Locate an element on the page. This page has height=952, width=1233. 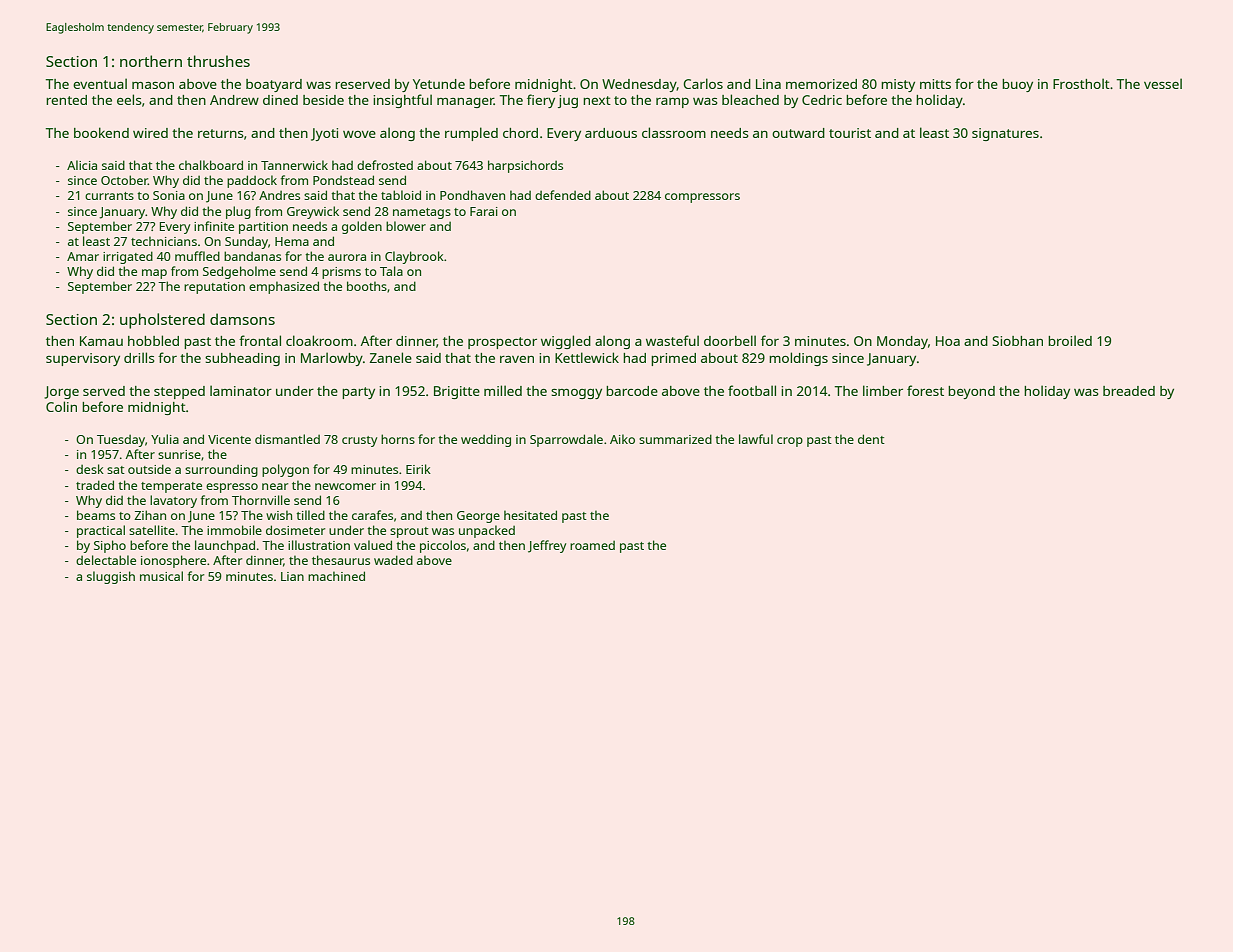
breaded is located at coordinates (1129, 391).
